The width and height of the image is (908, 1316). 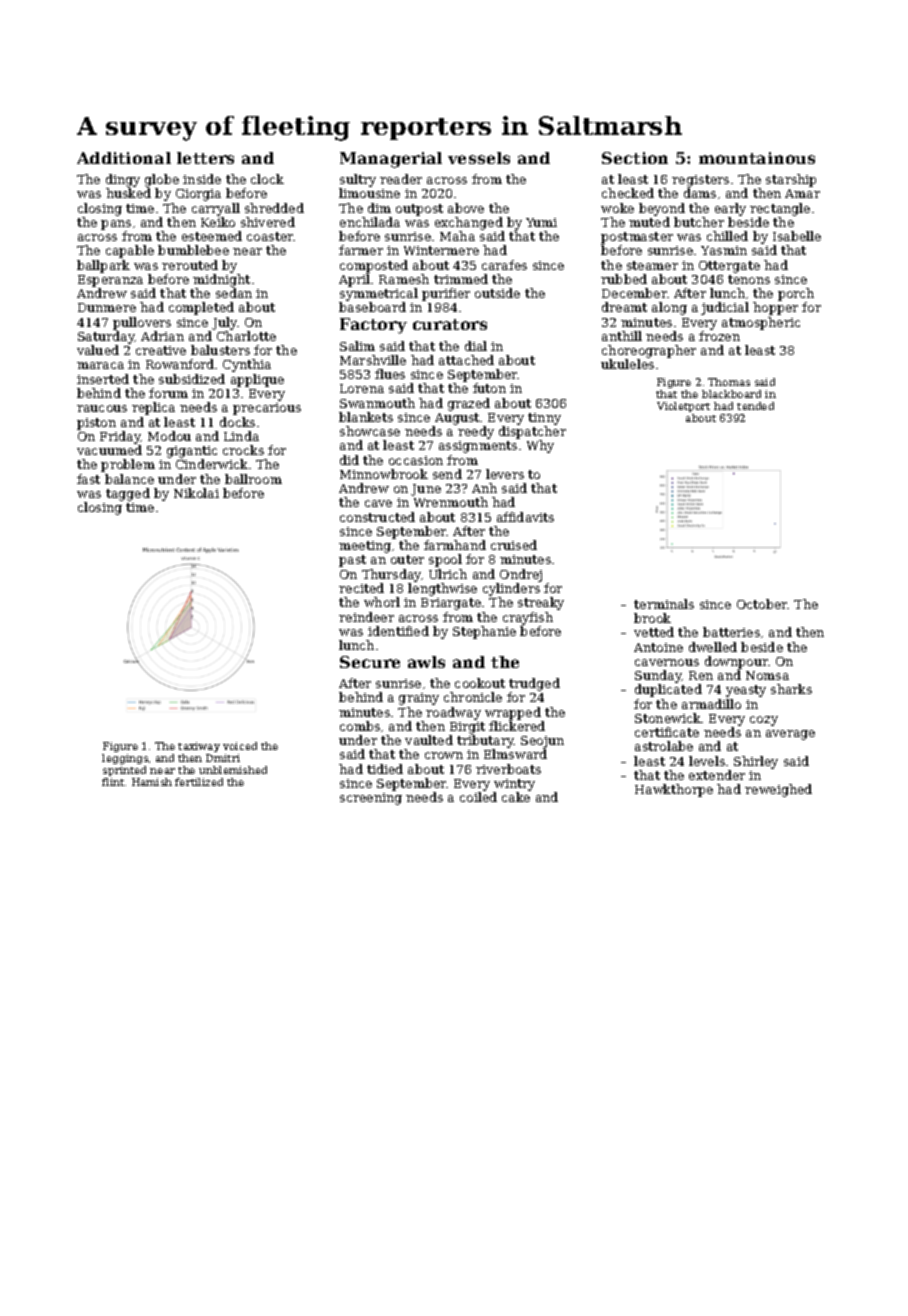 What do you see at coordinates (683, 407) in the image?
I see `Violetport` at bounding box center [683, 407].
